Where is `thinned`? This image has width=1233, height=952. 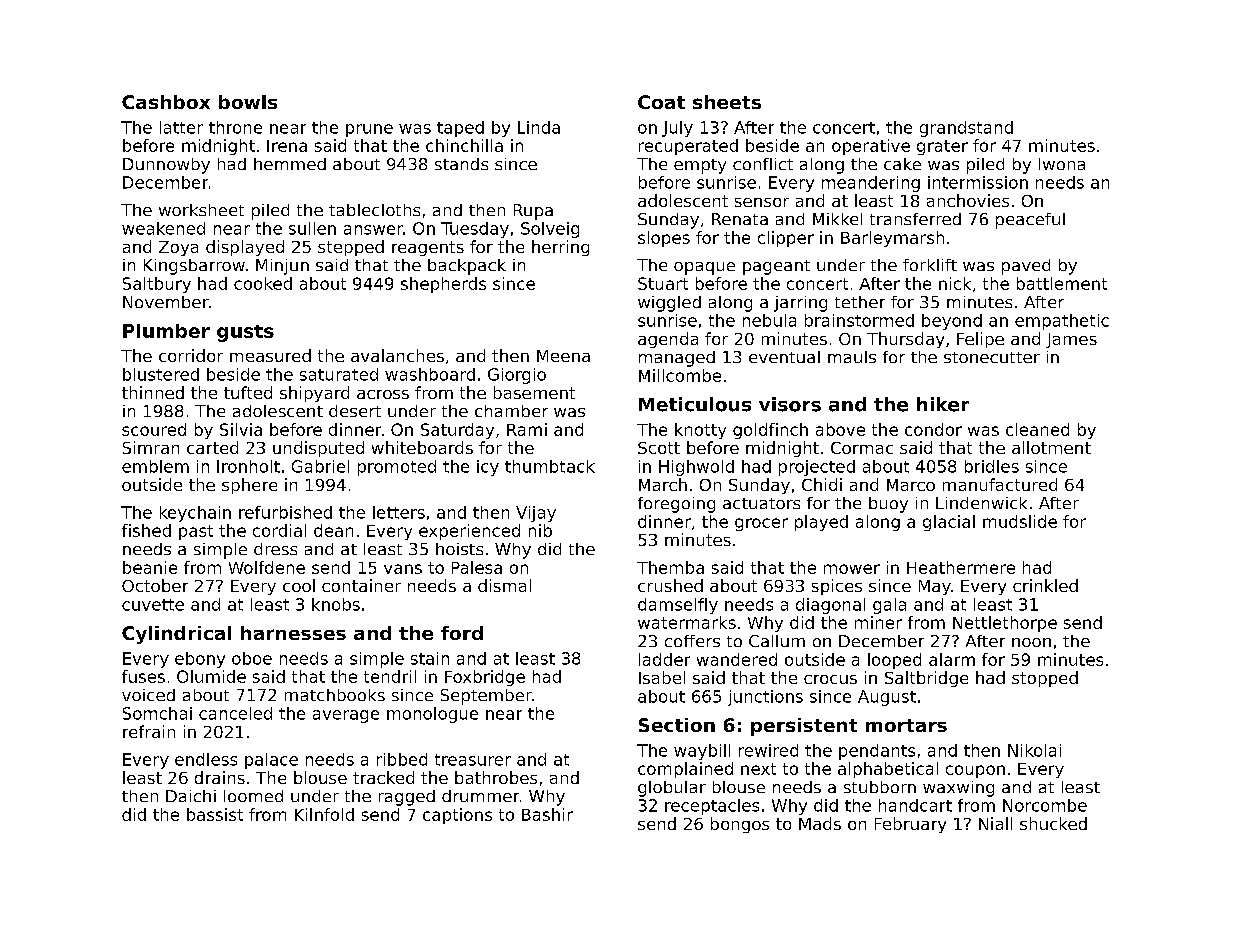 thinned is located at coordinates (153, 392).
